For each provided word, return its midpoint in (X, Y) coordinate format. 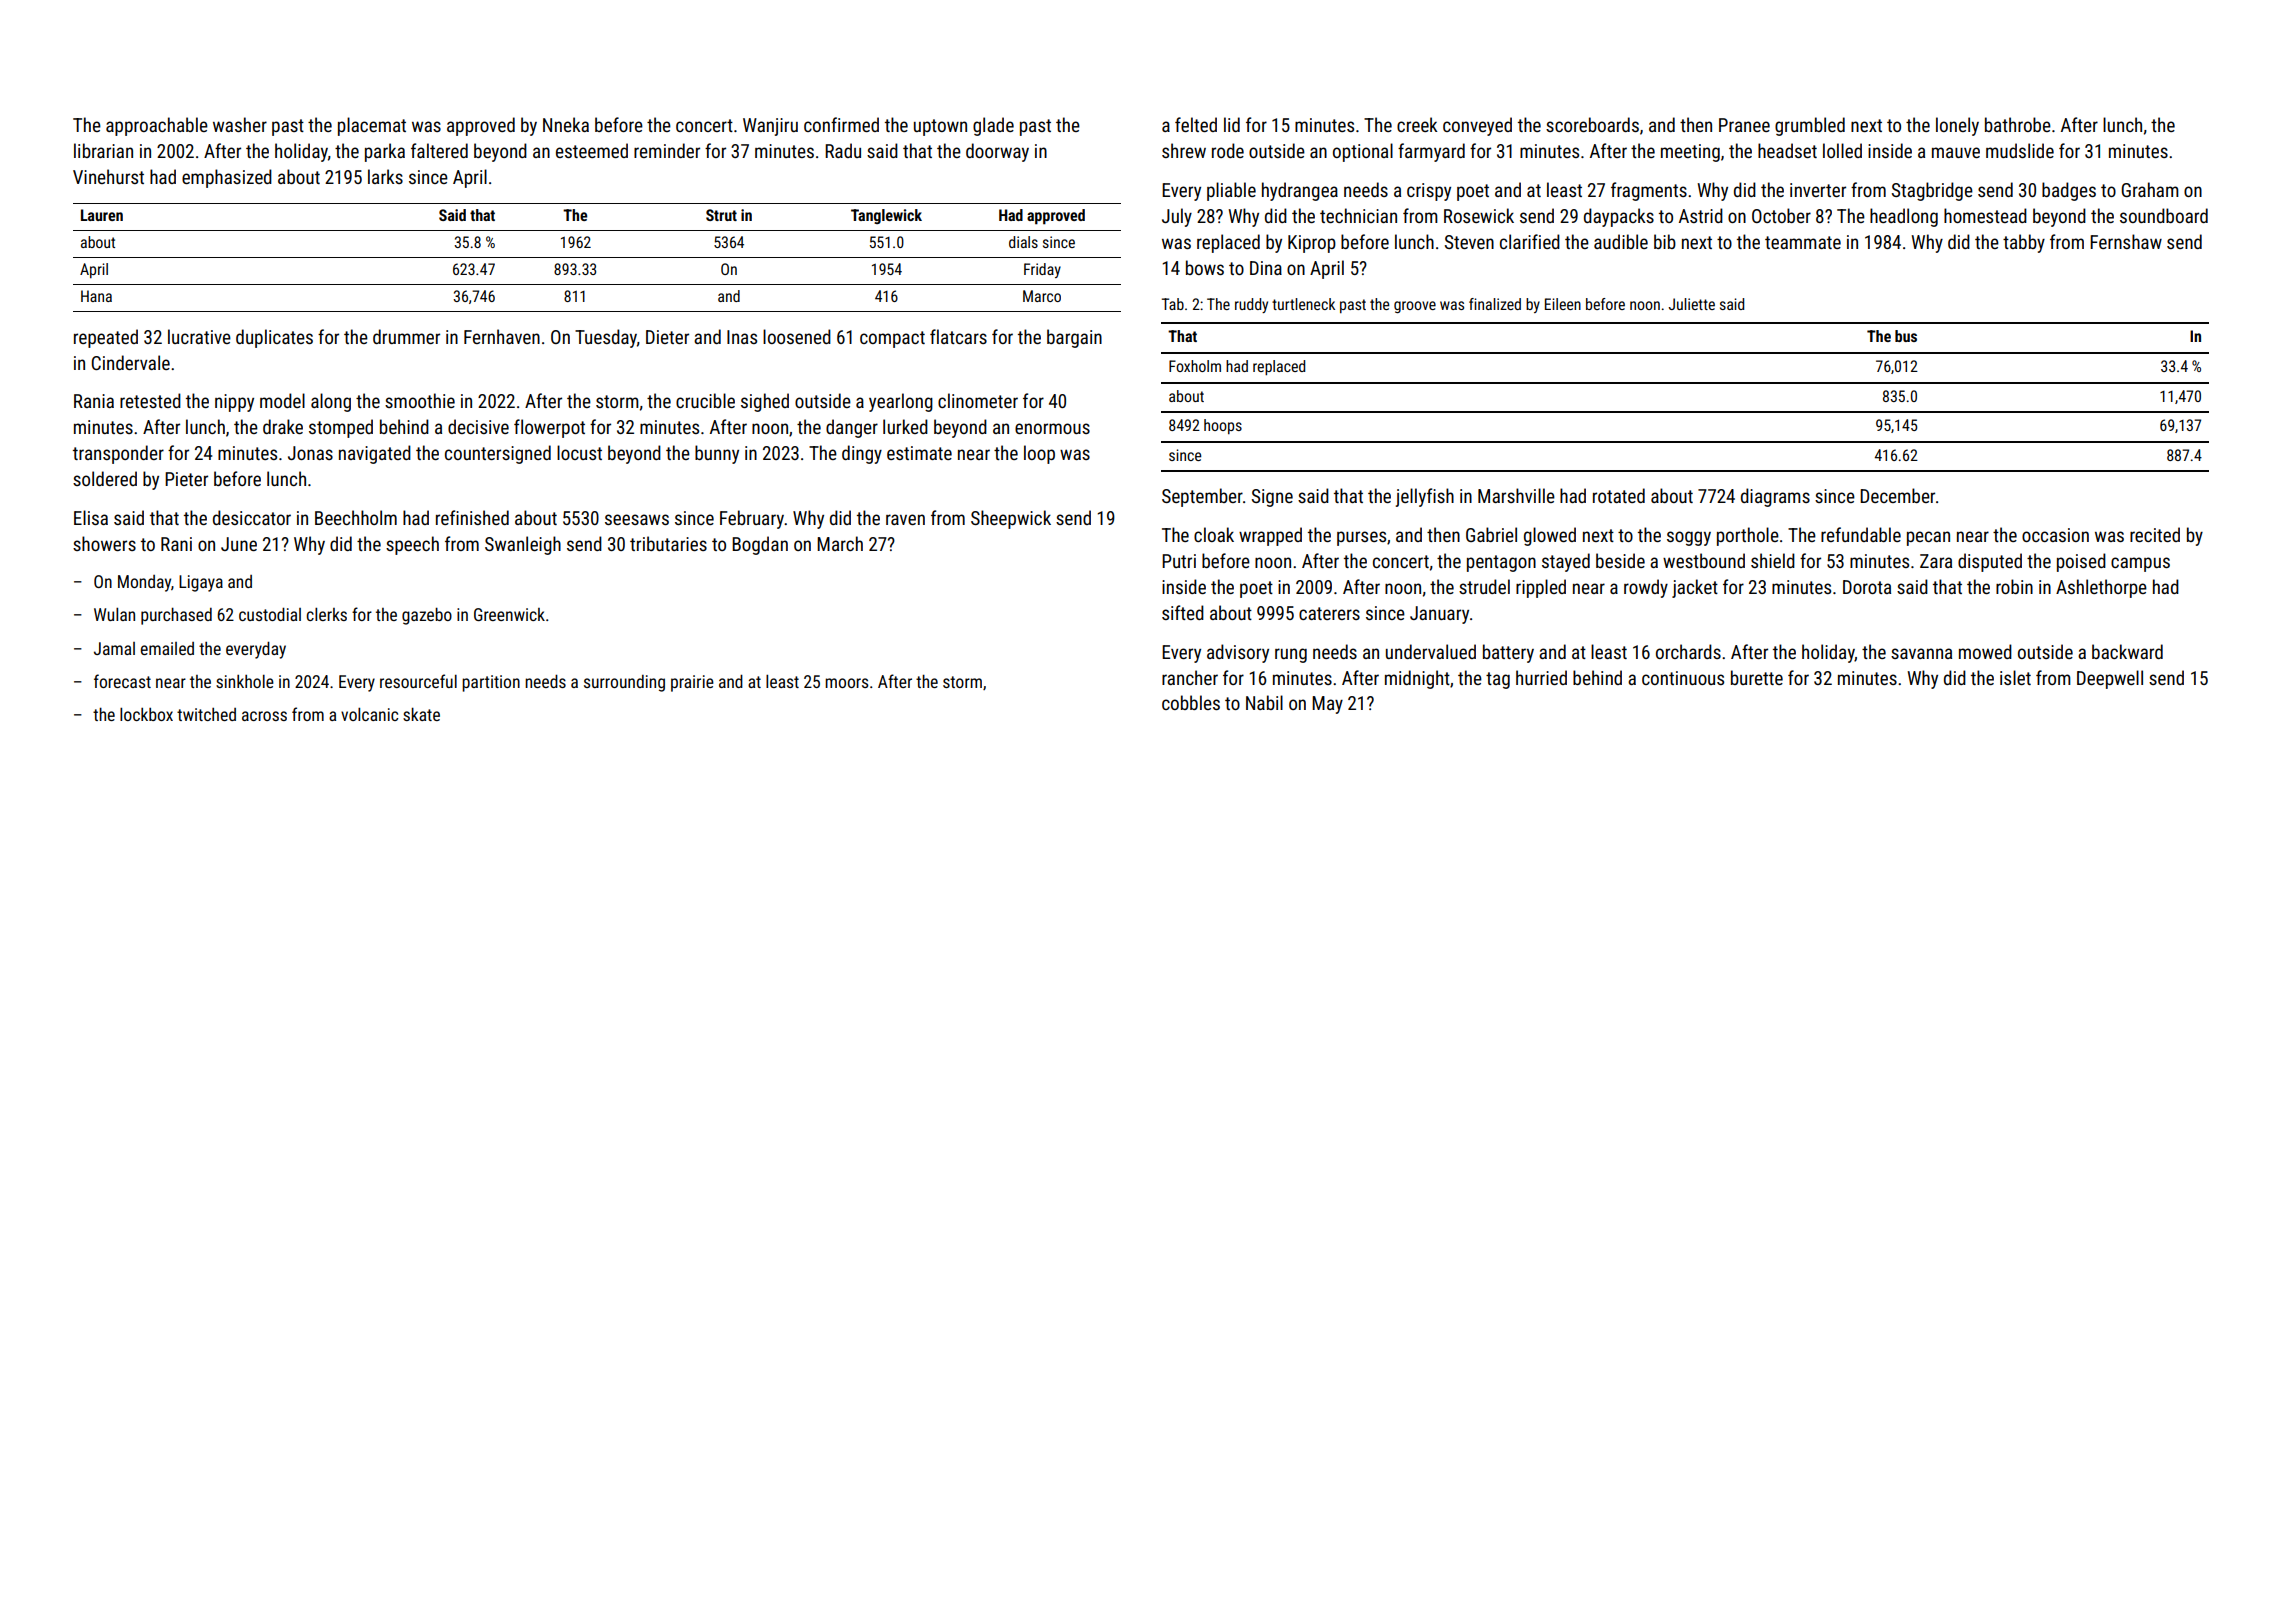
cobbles (1191, 702)
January (1439, 615)
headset (1787, 150)
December (1897, 495)
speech (412, 545)
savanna (1921, 653)
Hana (96, 296)
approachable (157, 126)
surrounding (624, 683)
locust (579, 452)
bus (1906, 336)
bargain (1074, 338)
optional (1363, 152)
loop (1039, 454)
